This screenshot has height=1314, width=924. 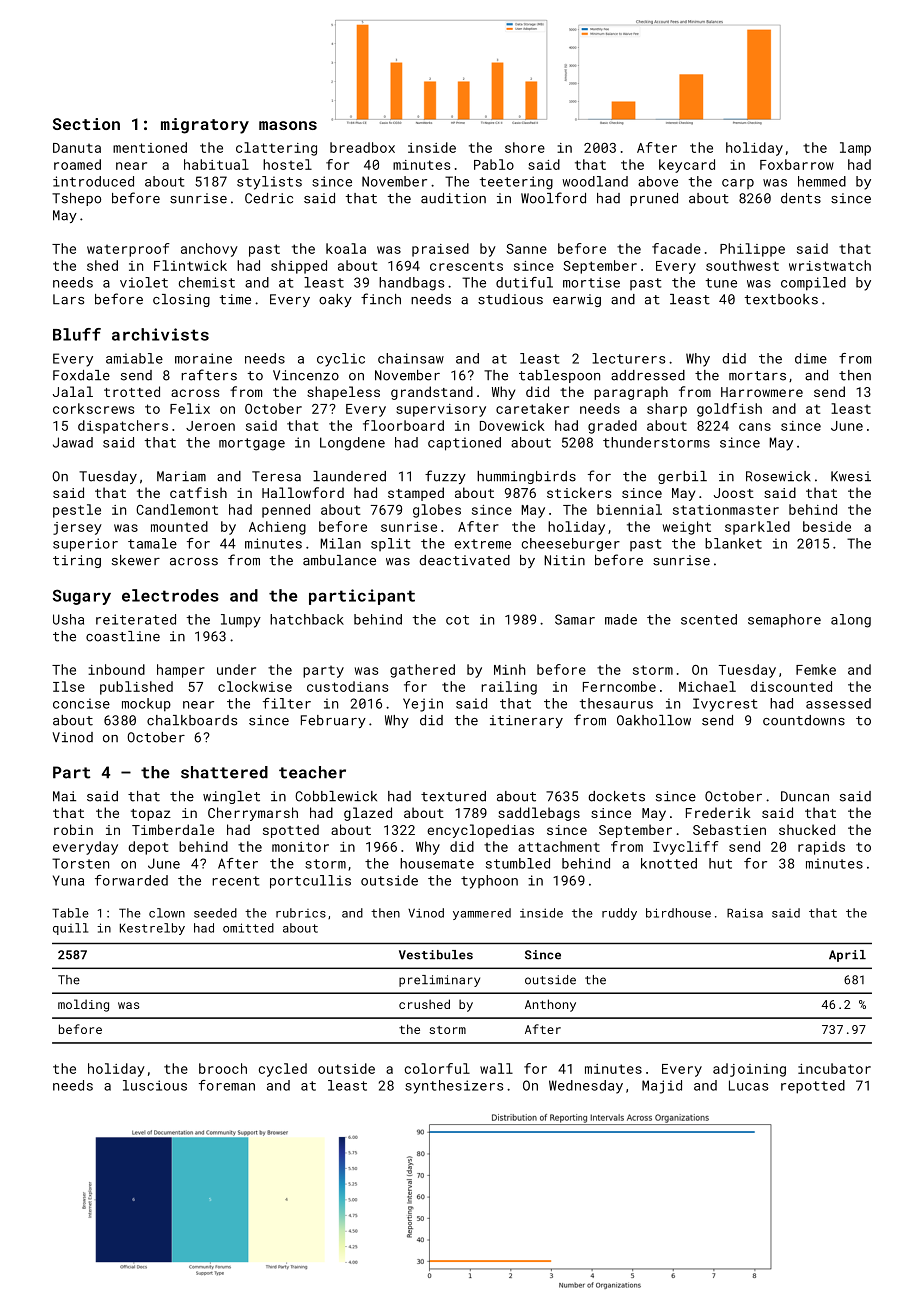 What do you see at coordinates (480, 831) in the screenshot?
I see `encyclopedias` at bounding box center [480, 831].
